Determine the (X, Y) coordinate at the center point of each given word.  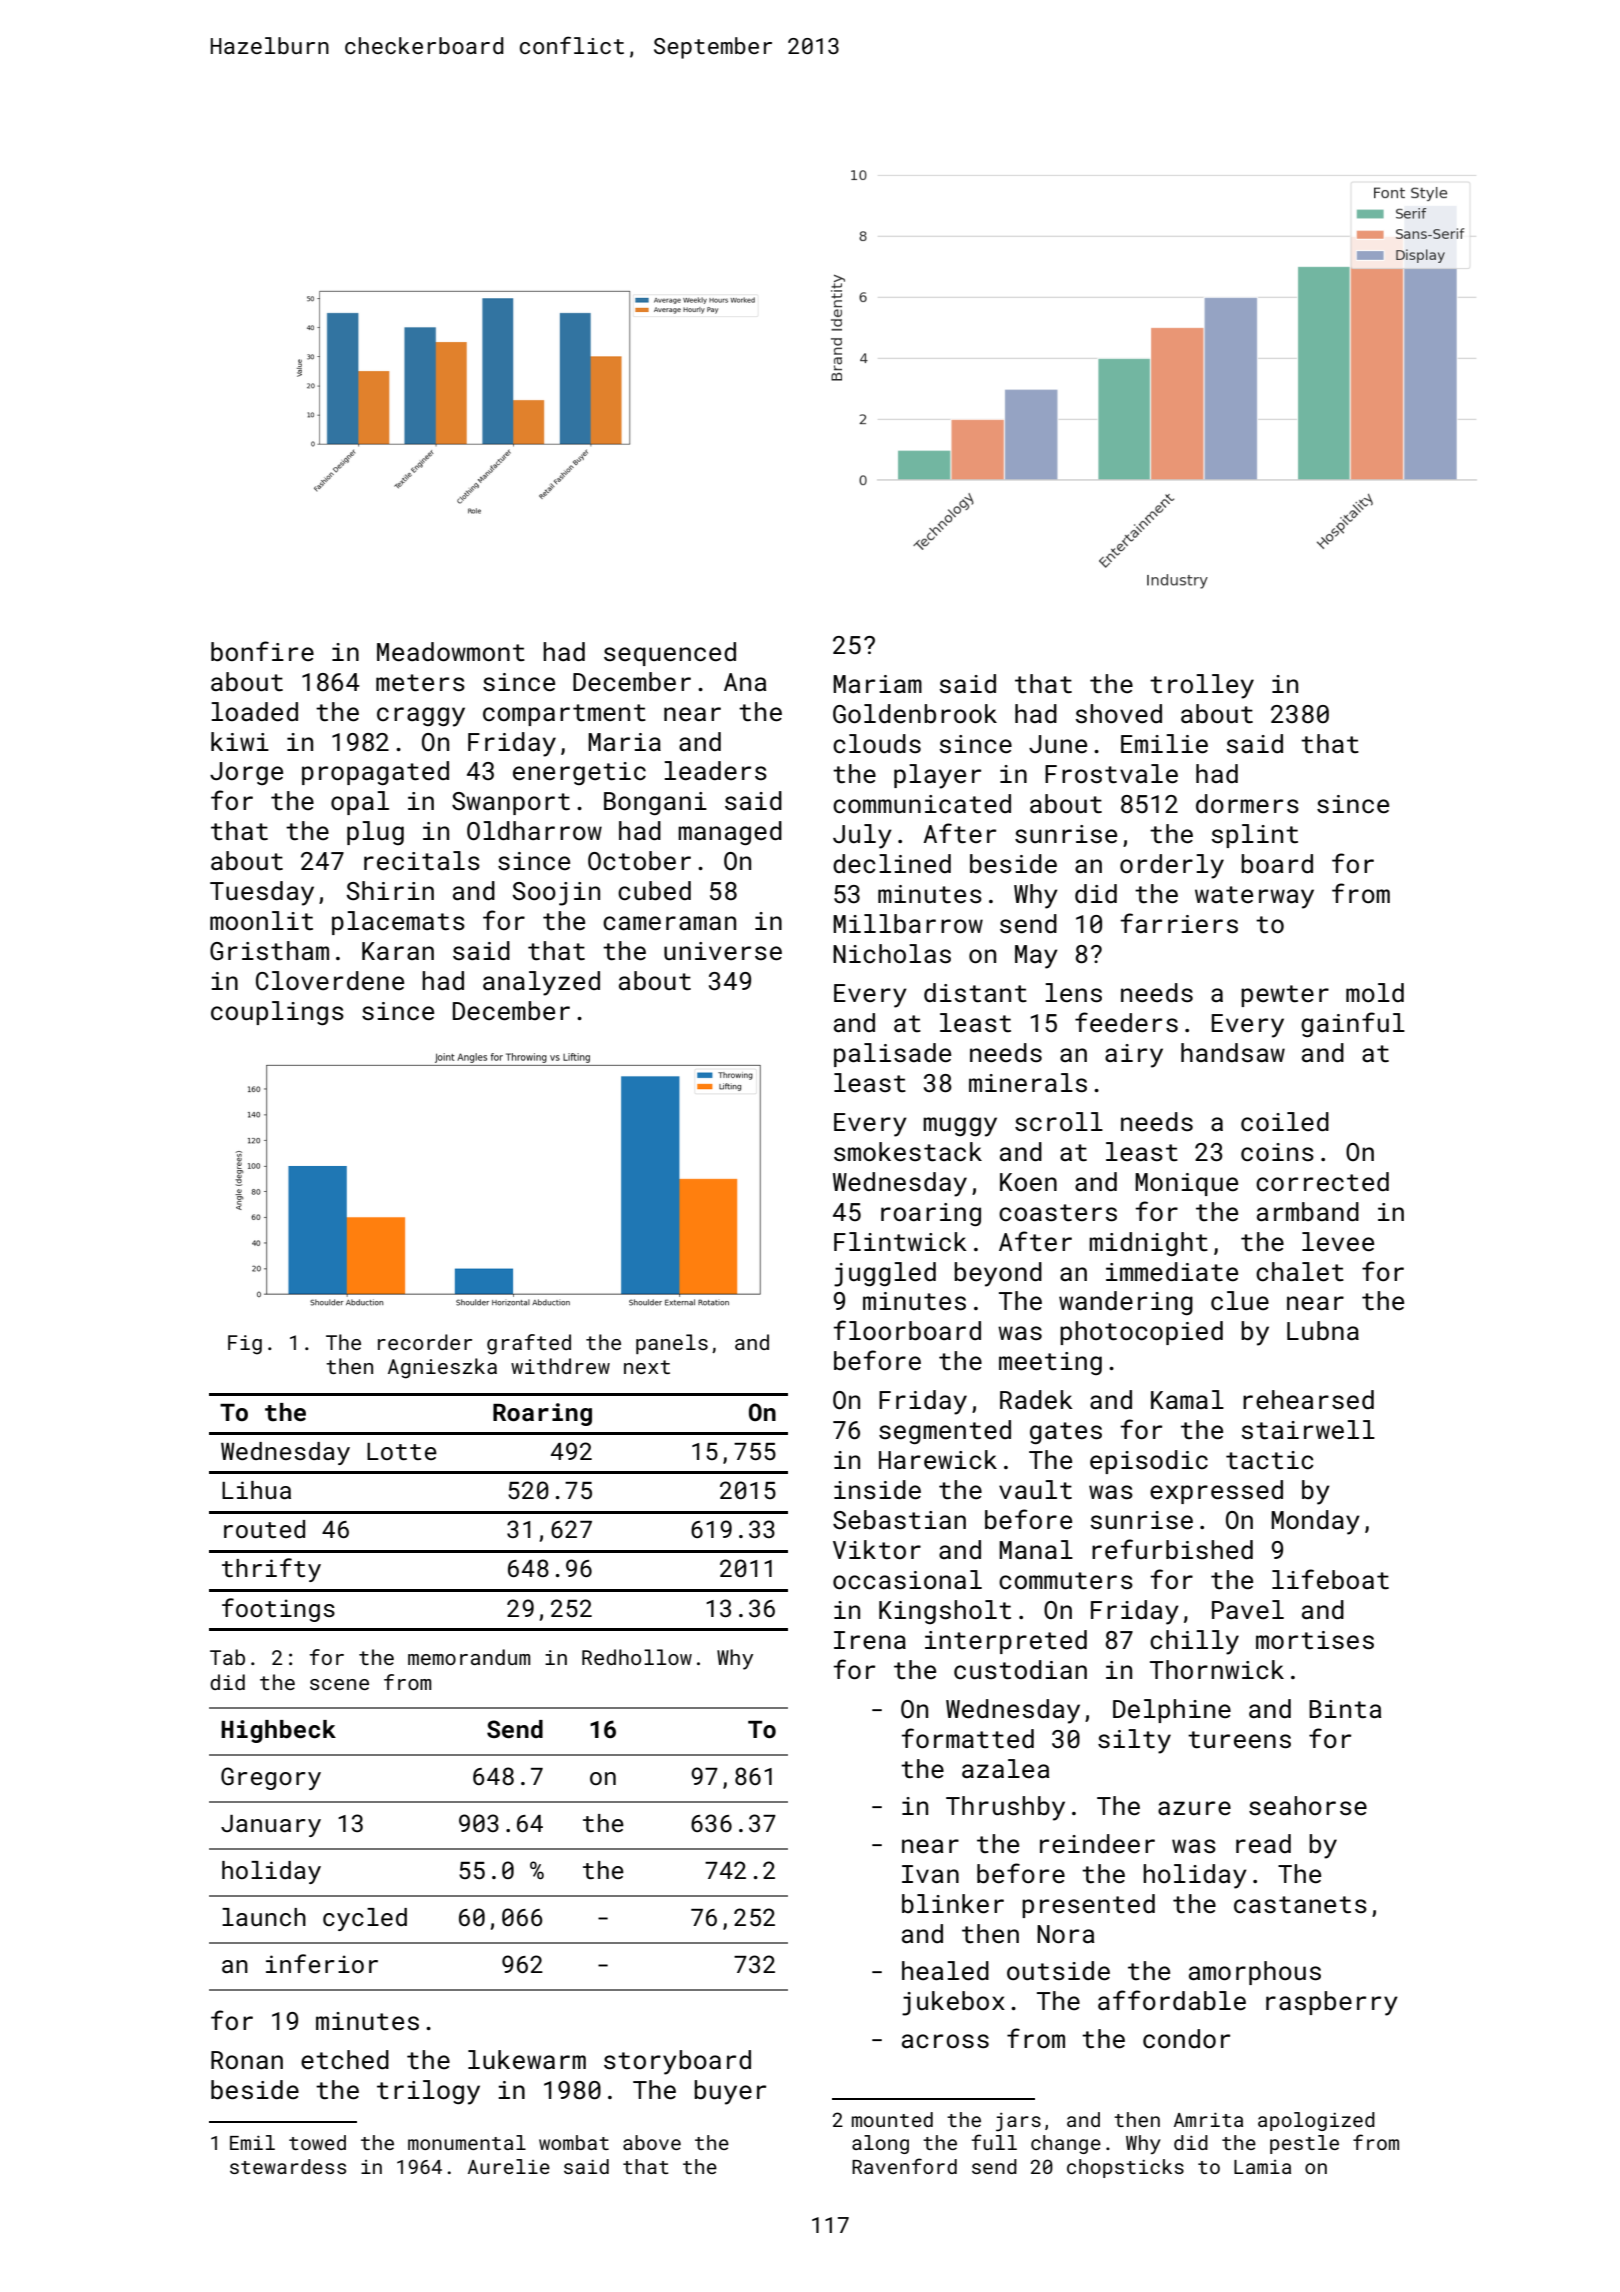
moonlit (261, 921)
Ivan (930, 1874)
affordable (1172, 2000)
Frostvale (1111, 774)
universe (723, 951)
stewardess (288, 2166)
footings (278, 1610)
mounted (892, 2119)
